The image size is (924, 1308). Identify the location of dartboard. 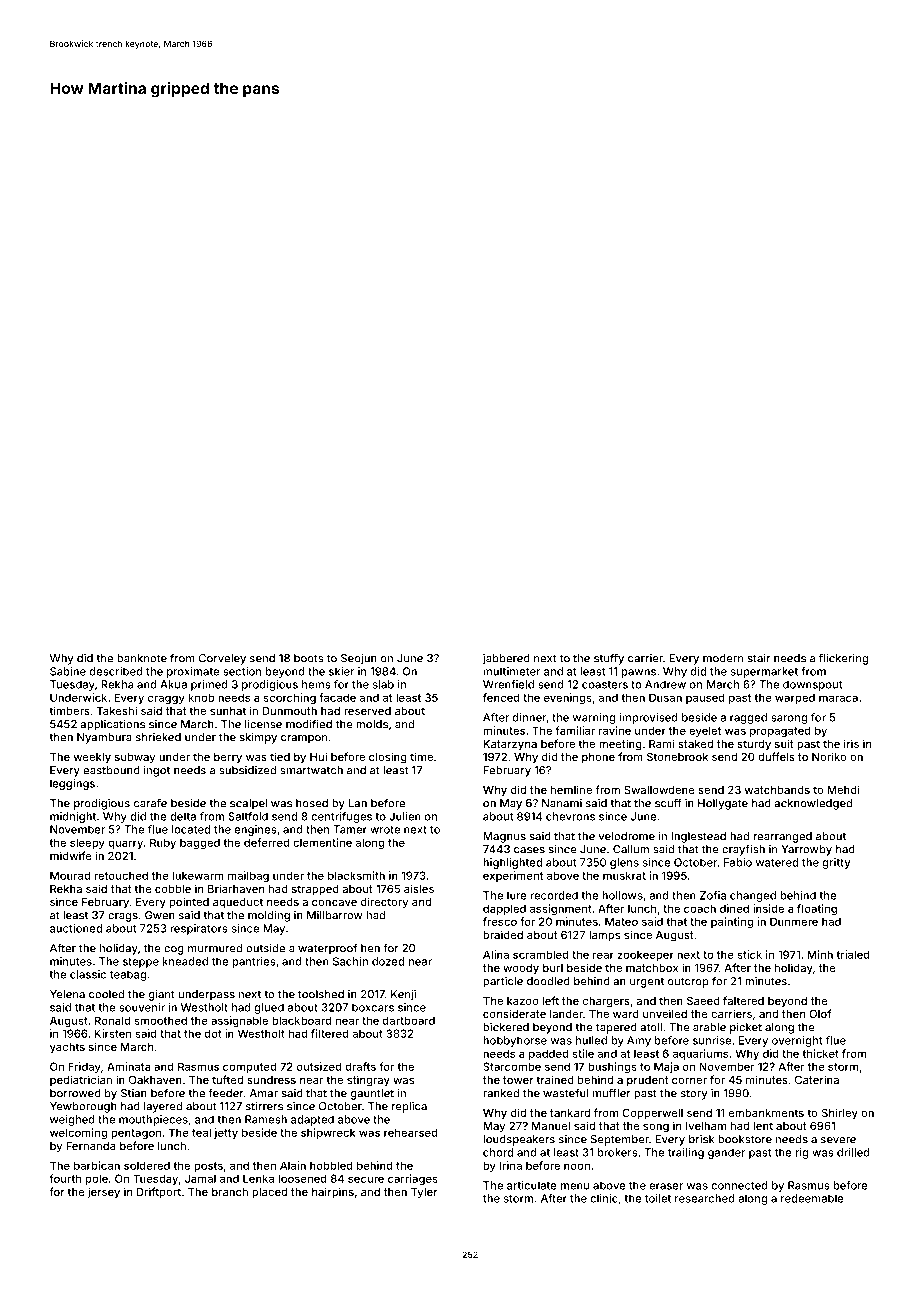
(409, 1020).
